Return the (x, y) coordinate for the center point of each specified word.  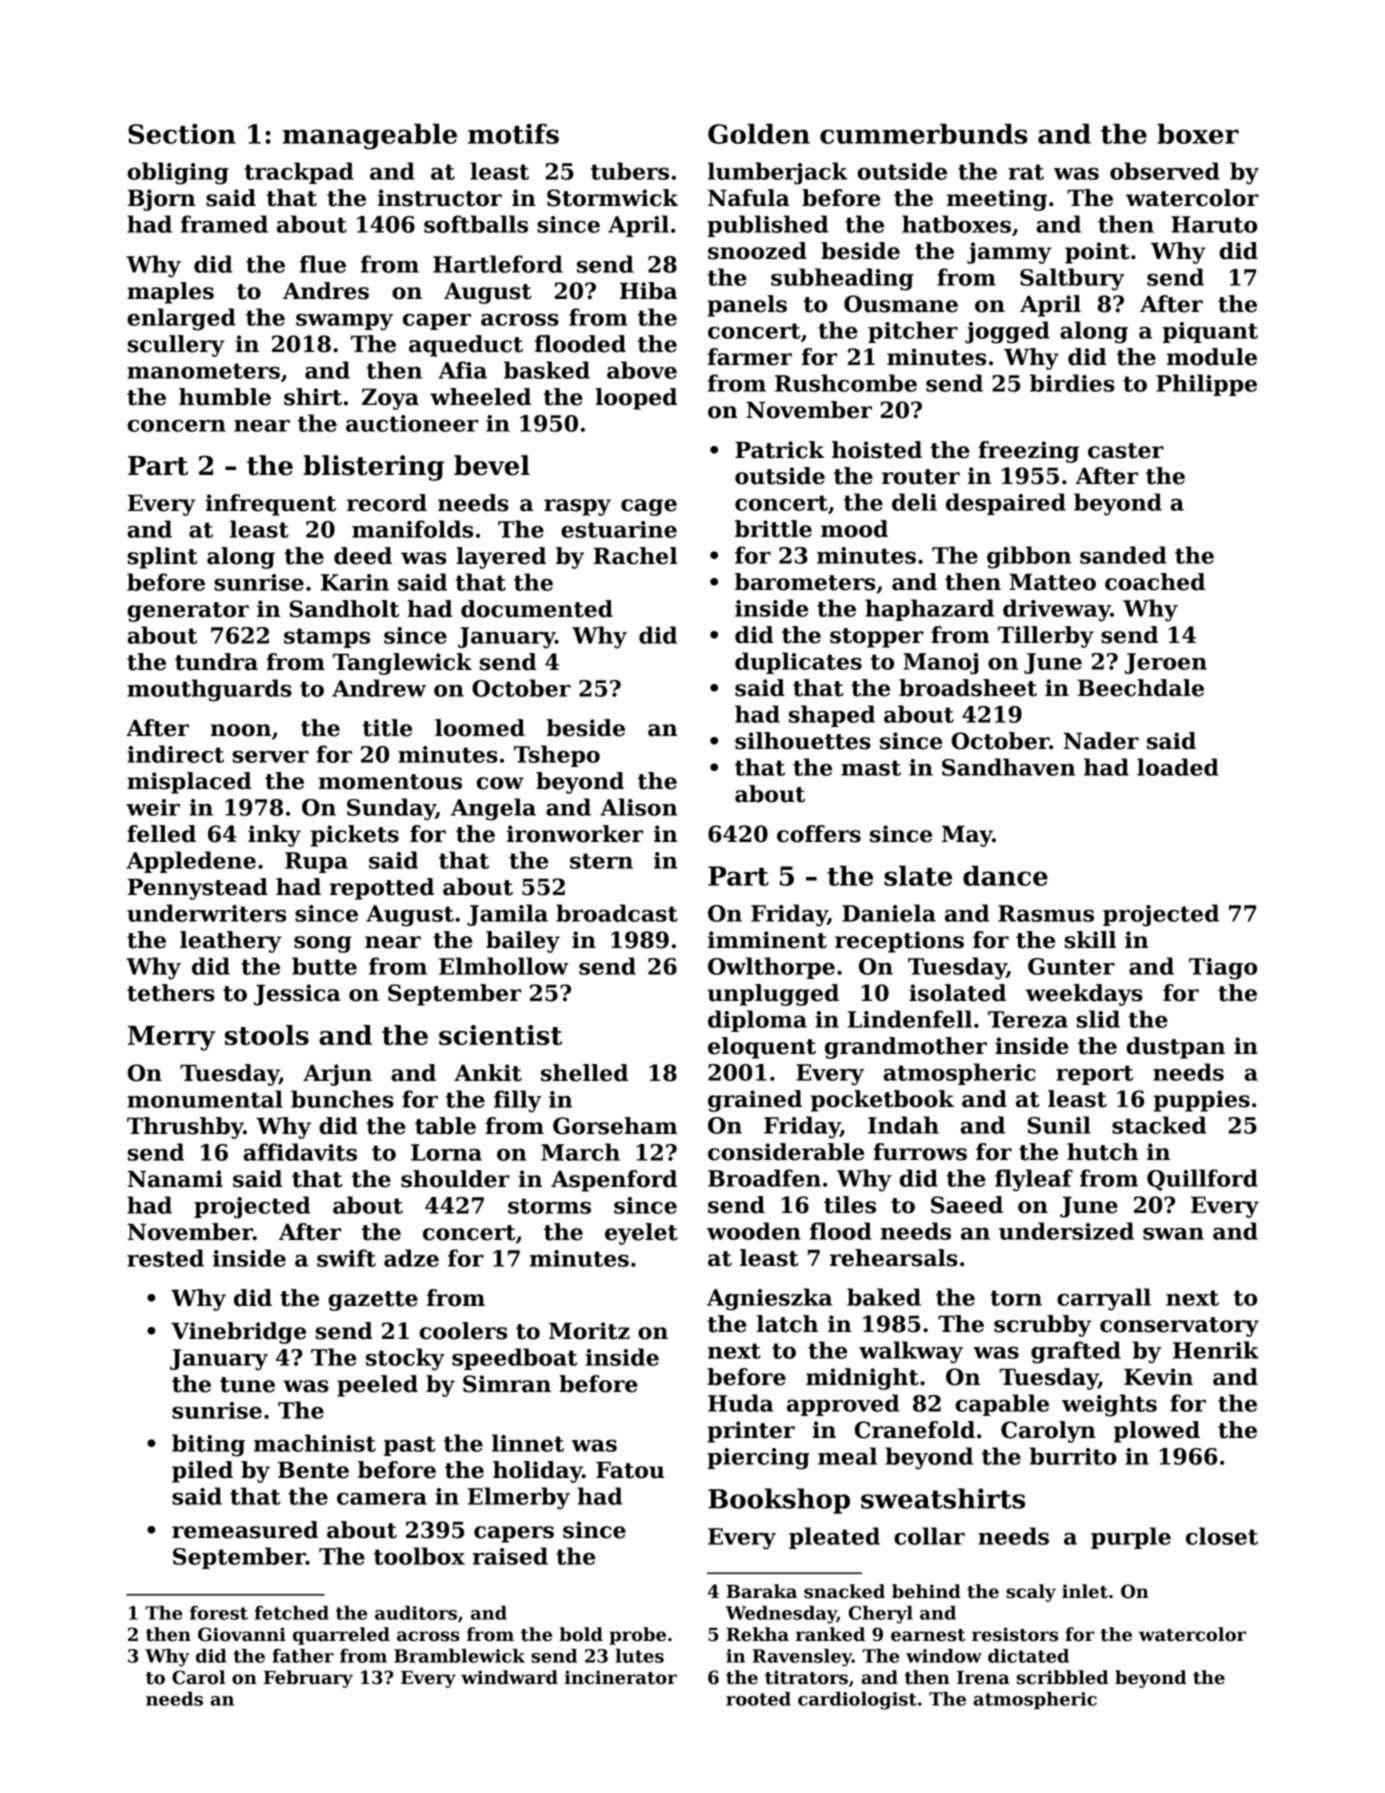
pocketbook (882, 1101)
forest (219, 1613)
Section (182, 134)
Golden (759, 134)
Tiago (1223, 969)
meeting (997, 200)
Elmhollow (504, 966)
